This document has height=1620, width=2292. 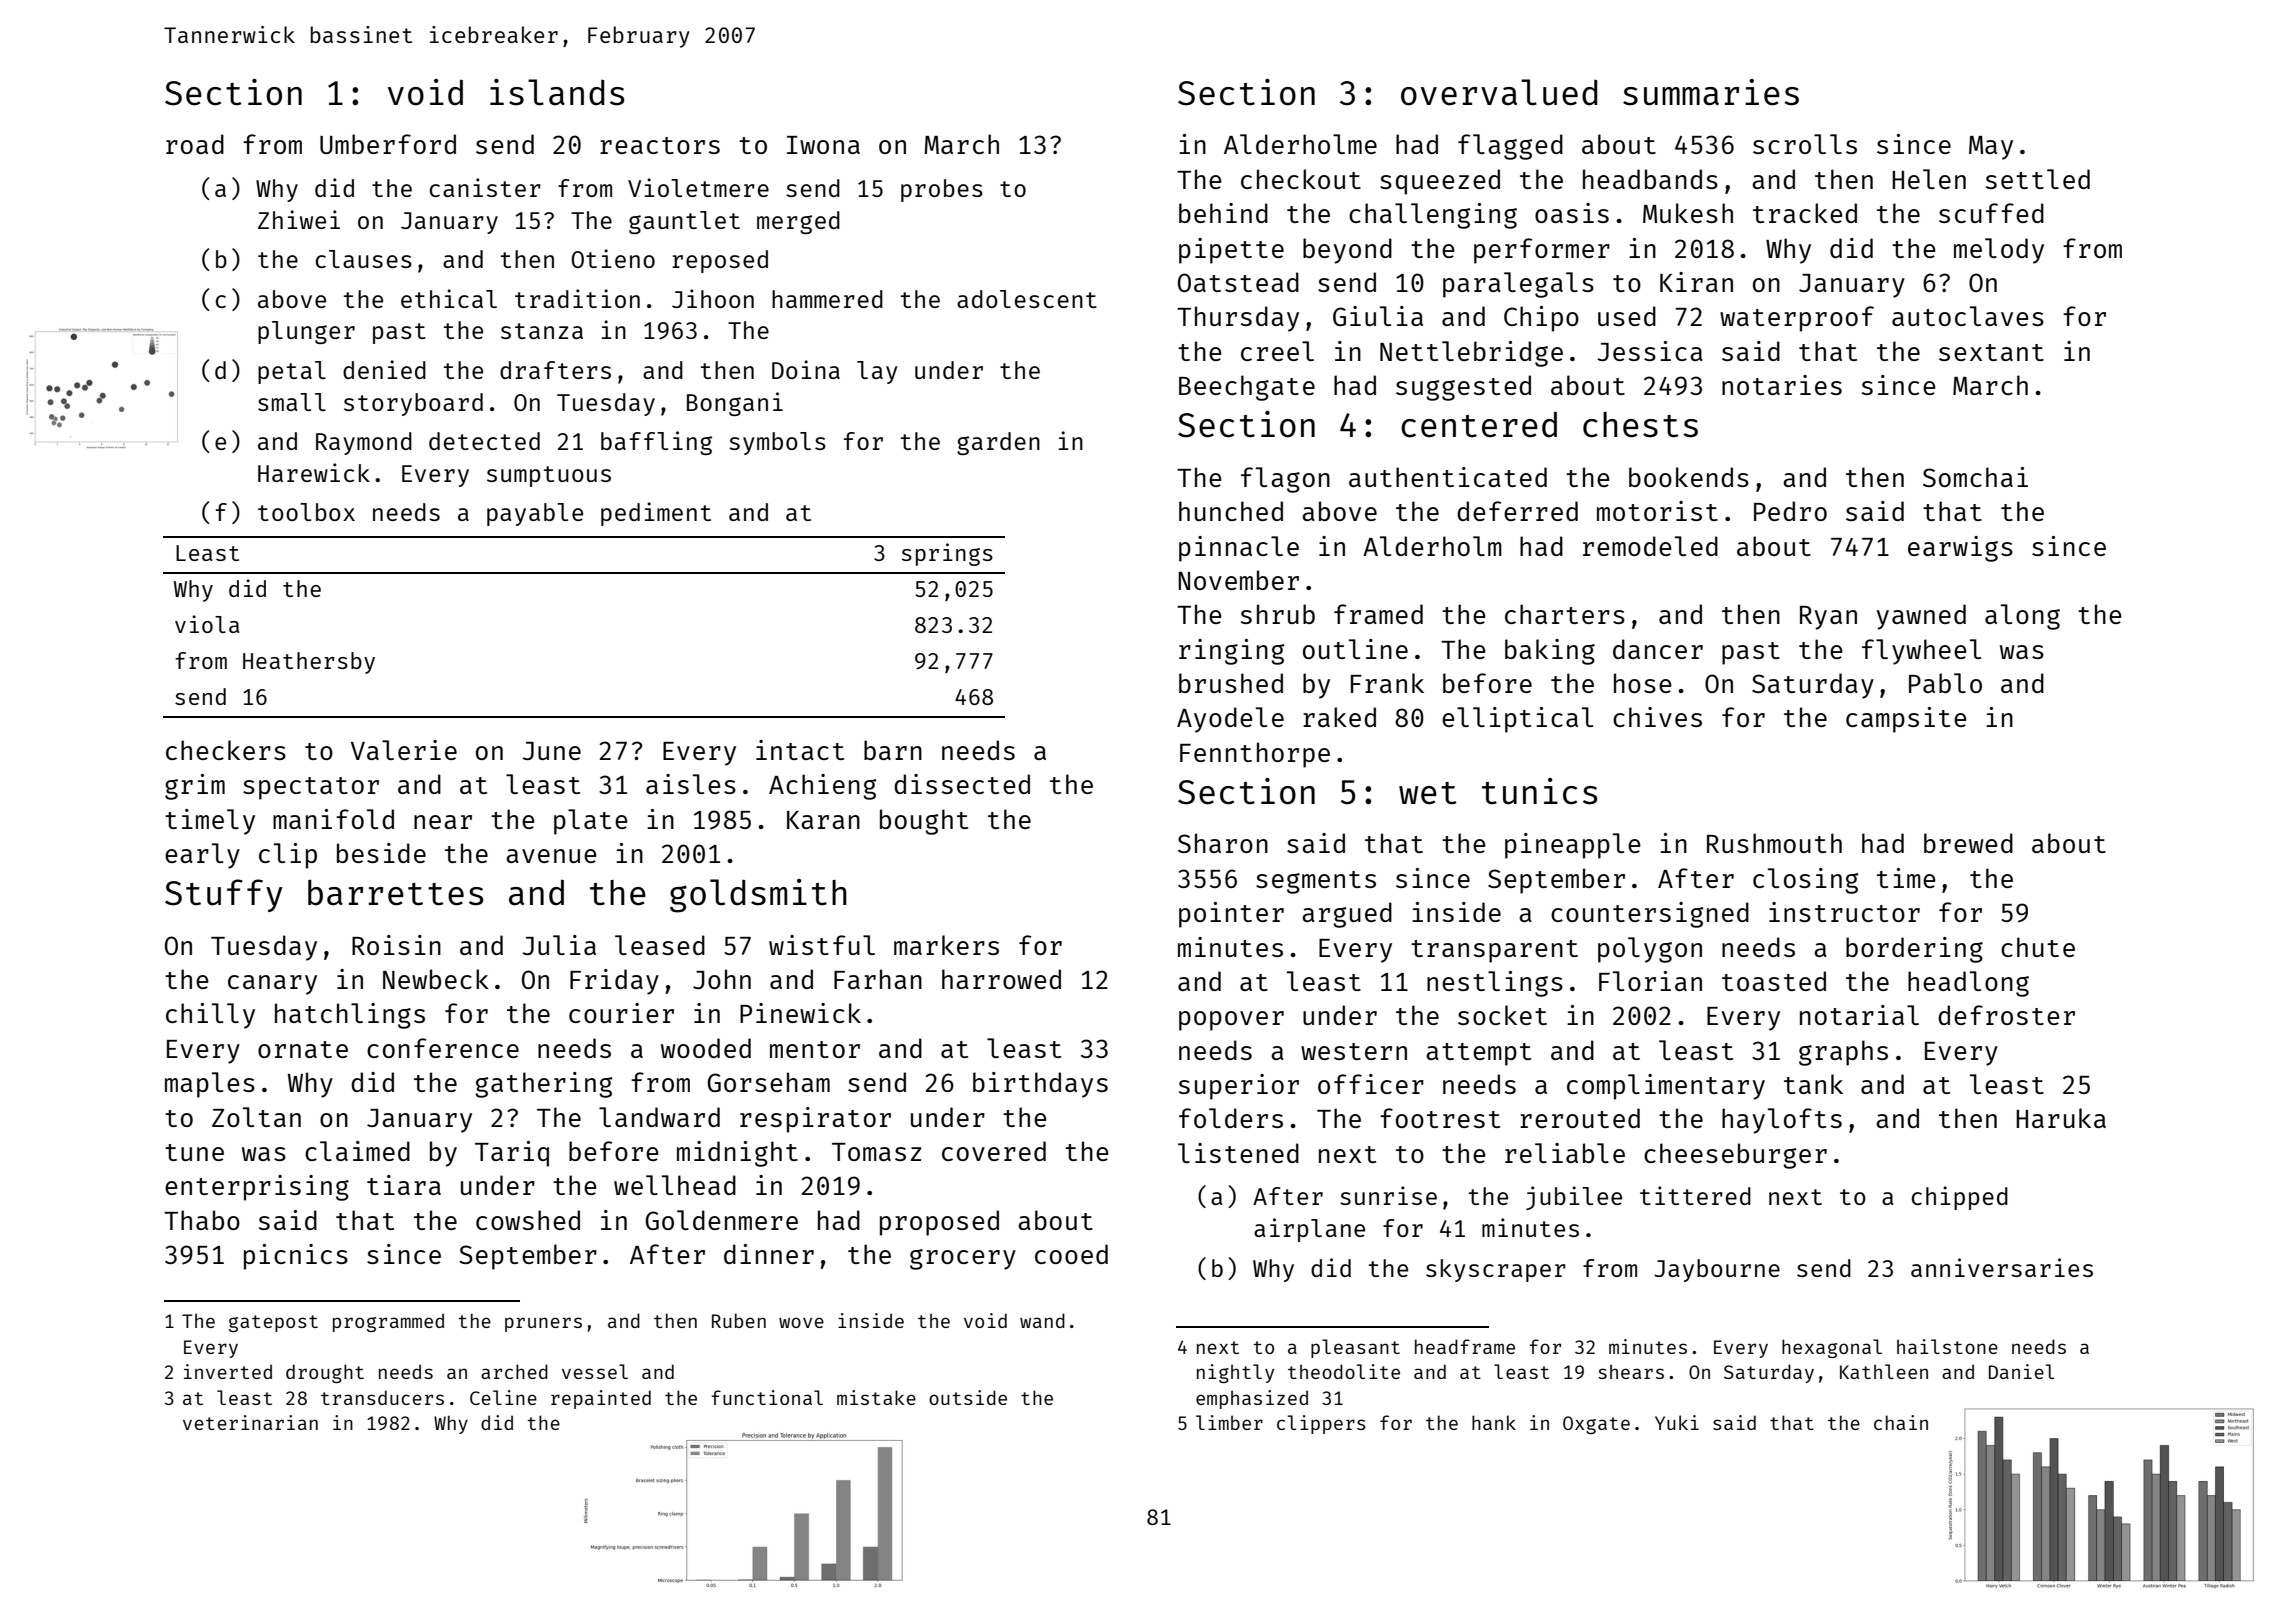 I want to click on Kiran, so click(x=1696, y=282).
